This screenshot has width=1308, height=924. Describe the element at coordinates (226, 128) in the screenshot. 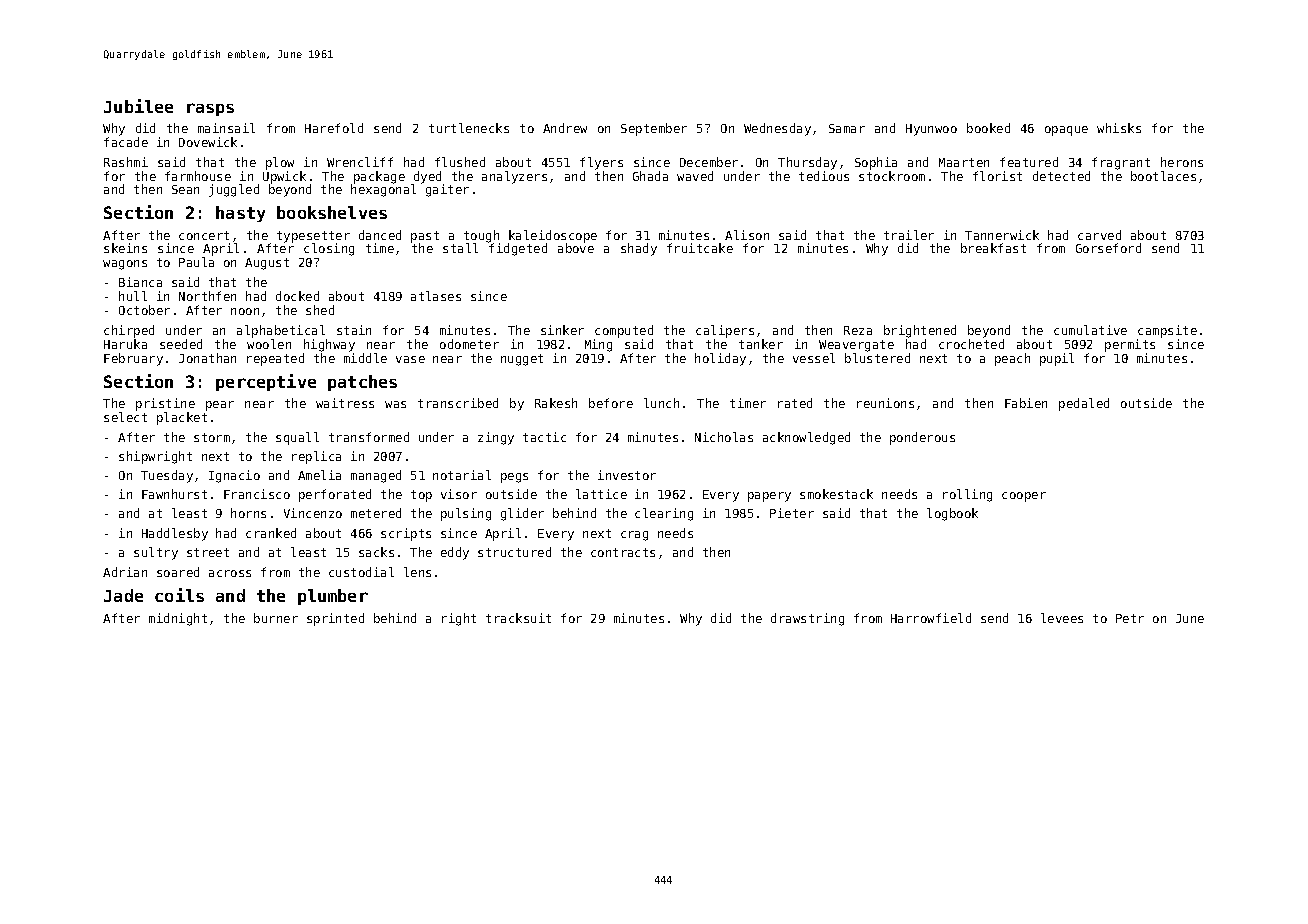

I see `mainsail` at that location.
